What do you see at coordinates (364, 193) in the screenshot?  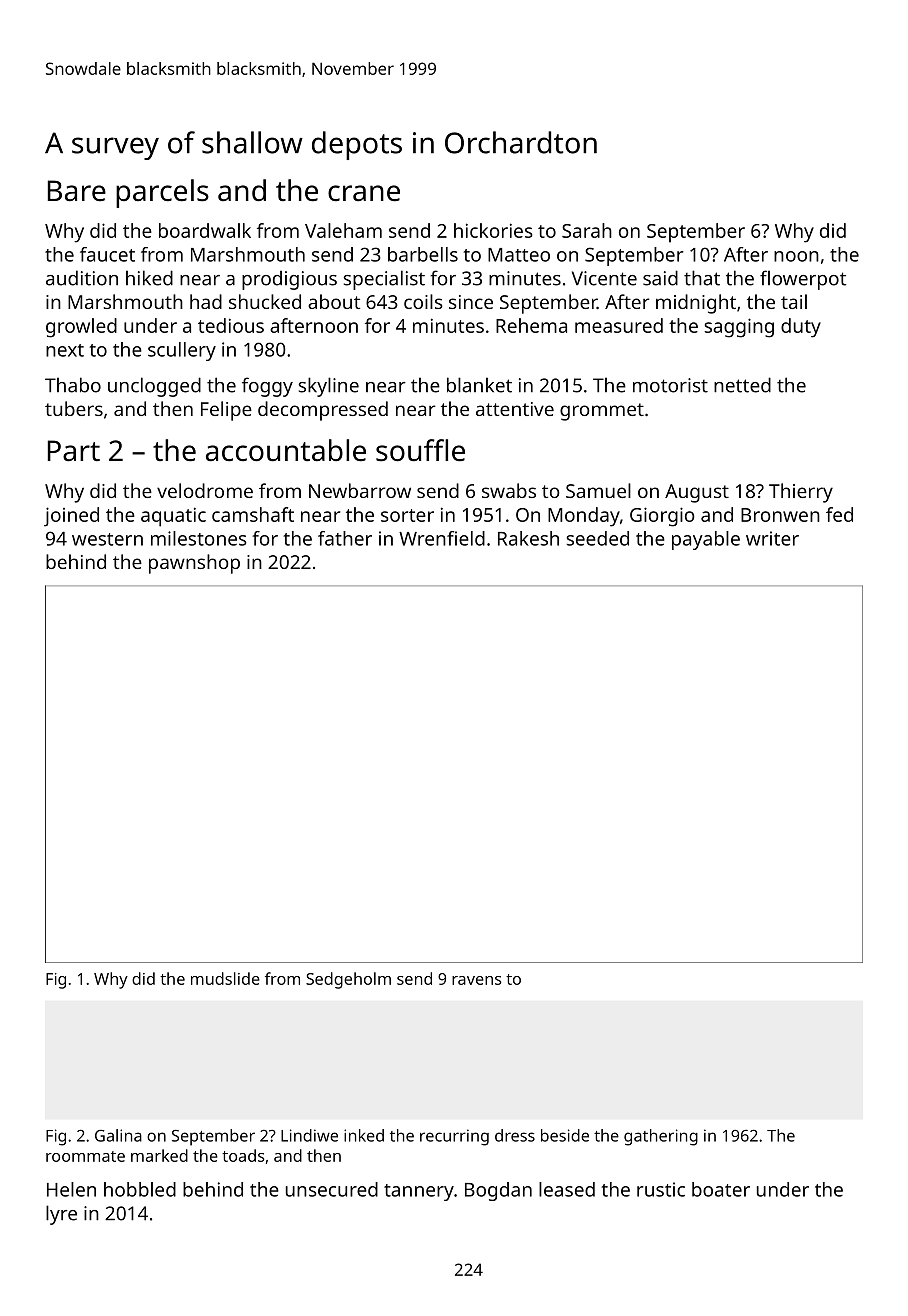 I see `crane` at bounding box center [364, 193].
